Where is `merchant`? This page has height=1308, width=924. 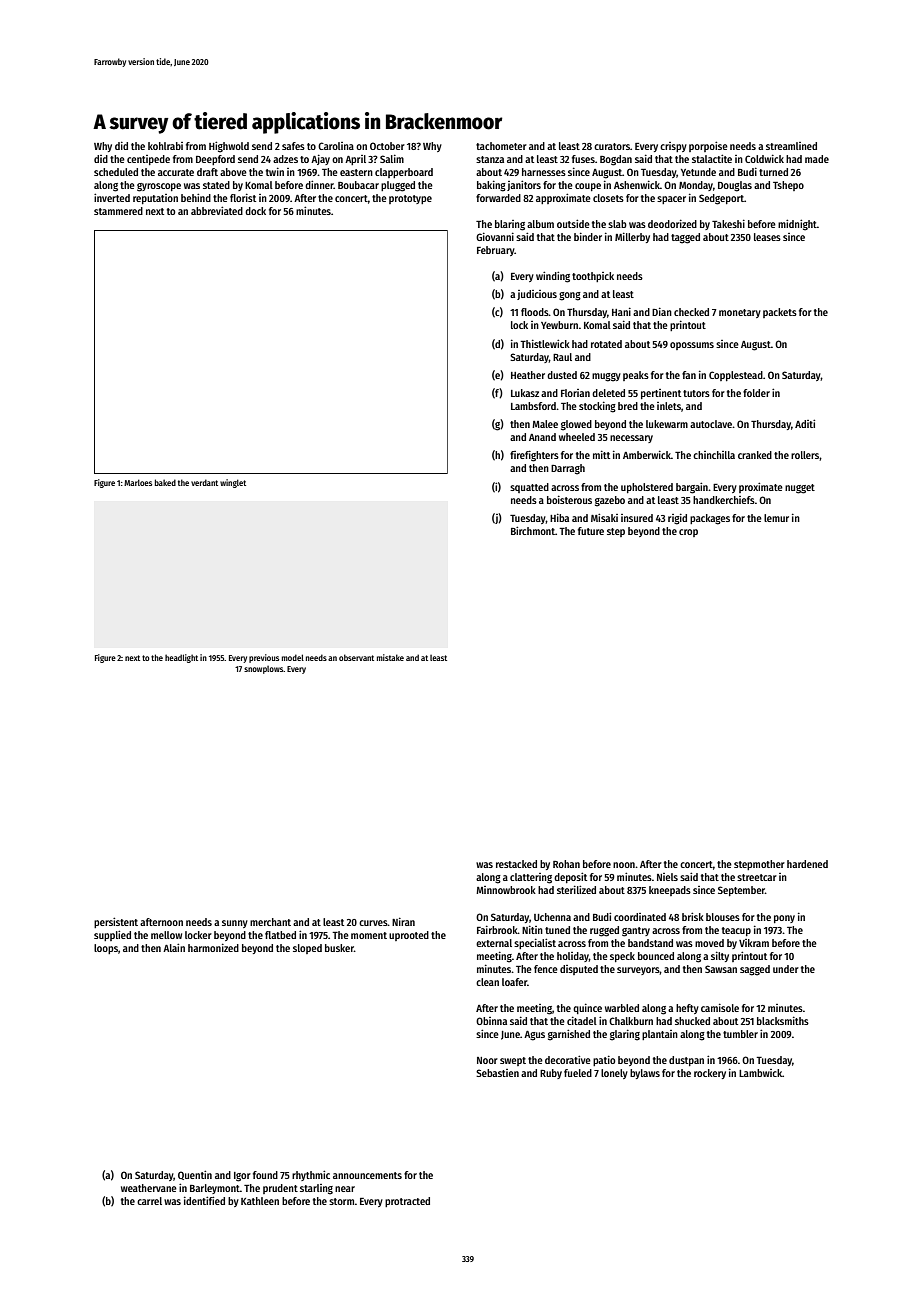
merchant is located at coordinates (270, 922).
